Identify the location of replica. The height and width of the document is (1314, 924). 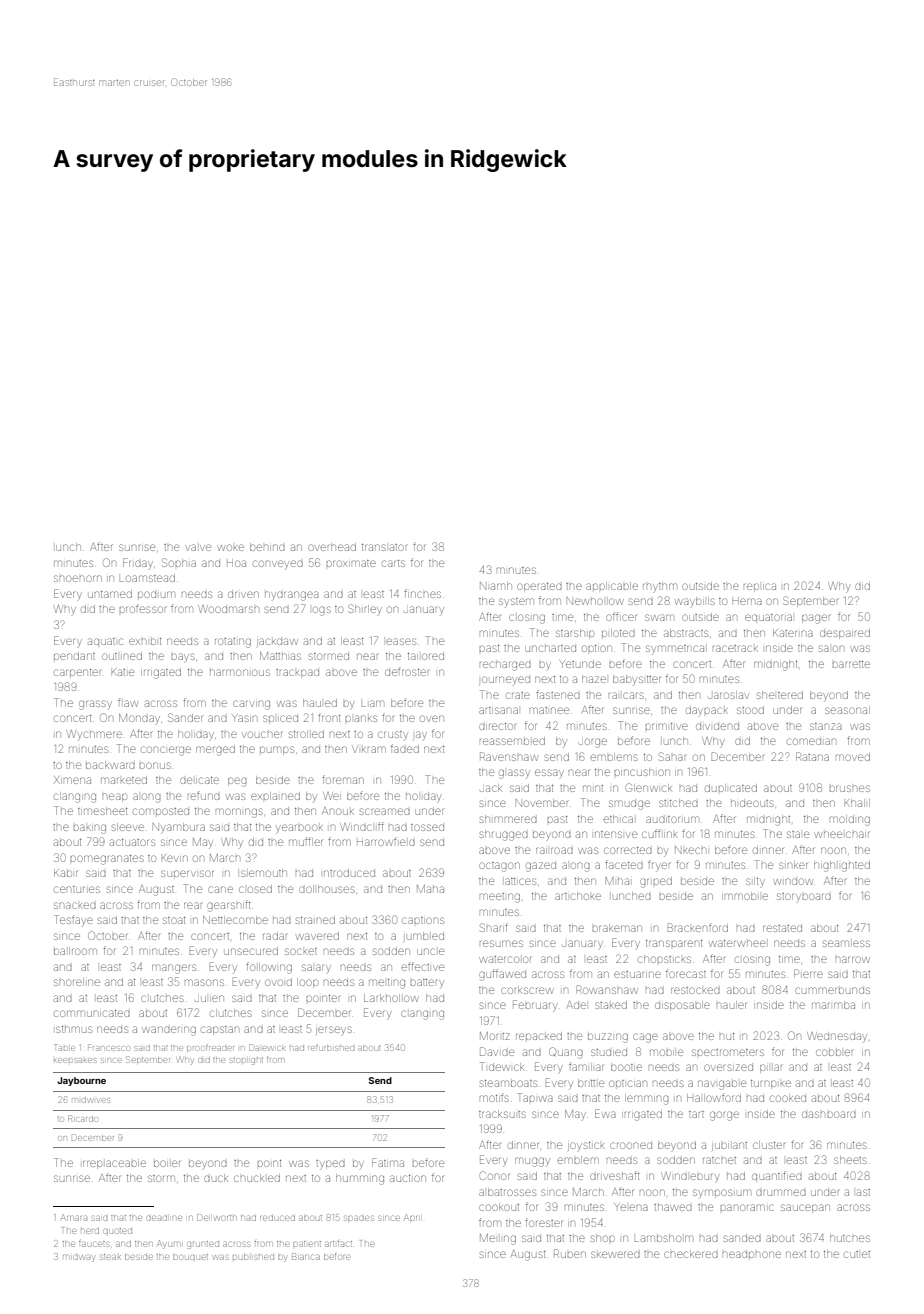
(760, 586).
